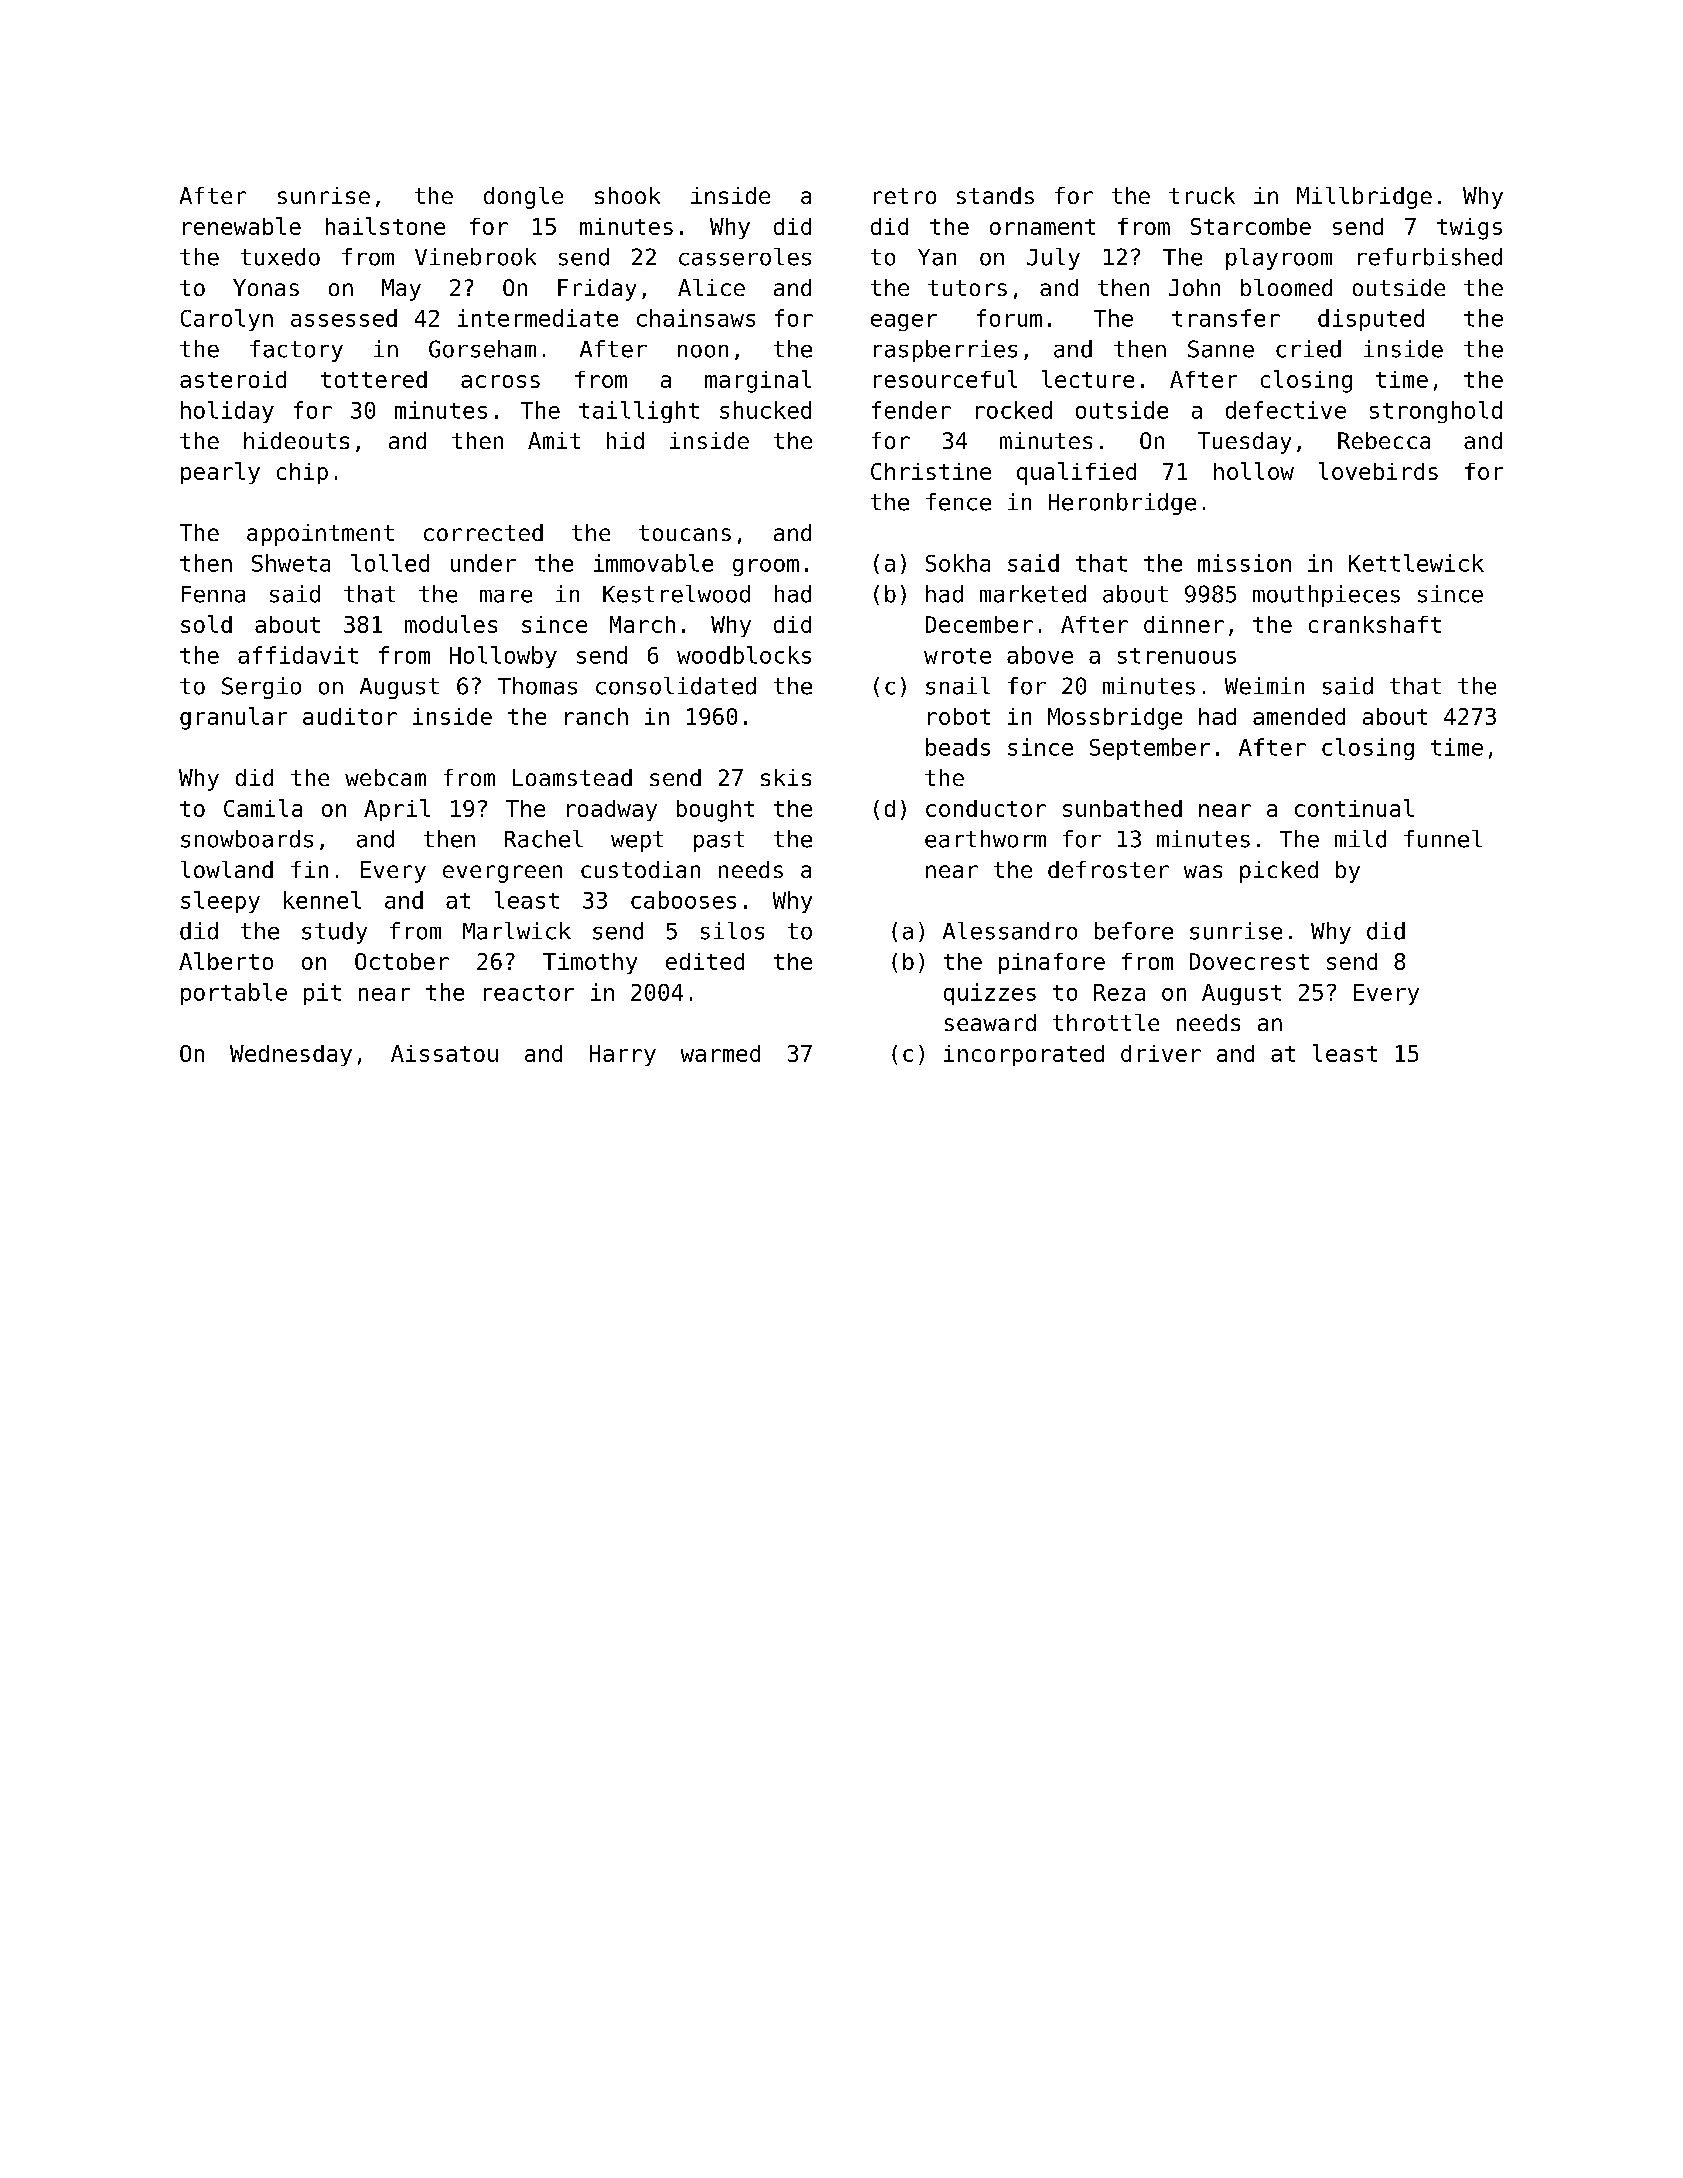  Describe the element at coordinates (1202, 195) in the image. I see `truck` at that location.
